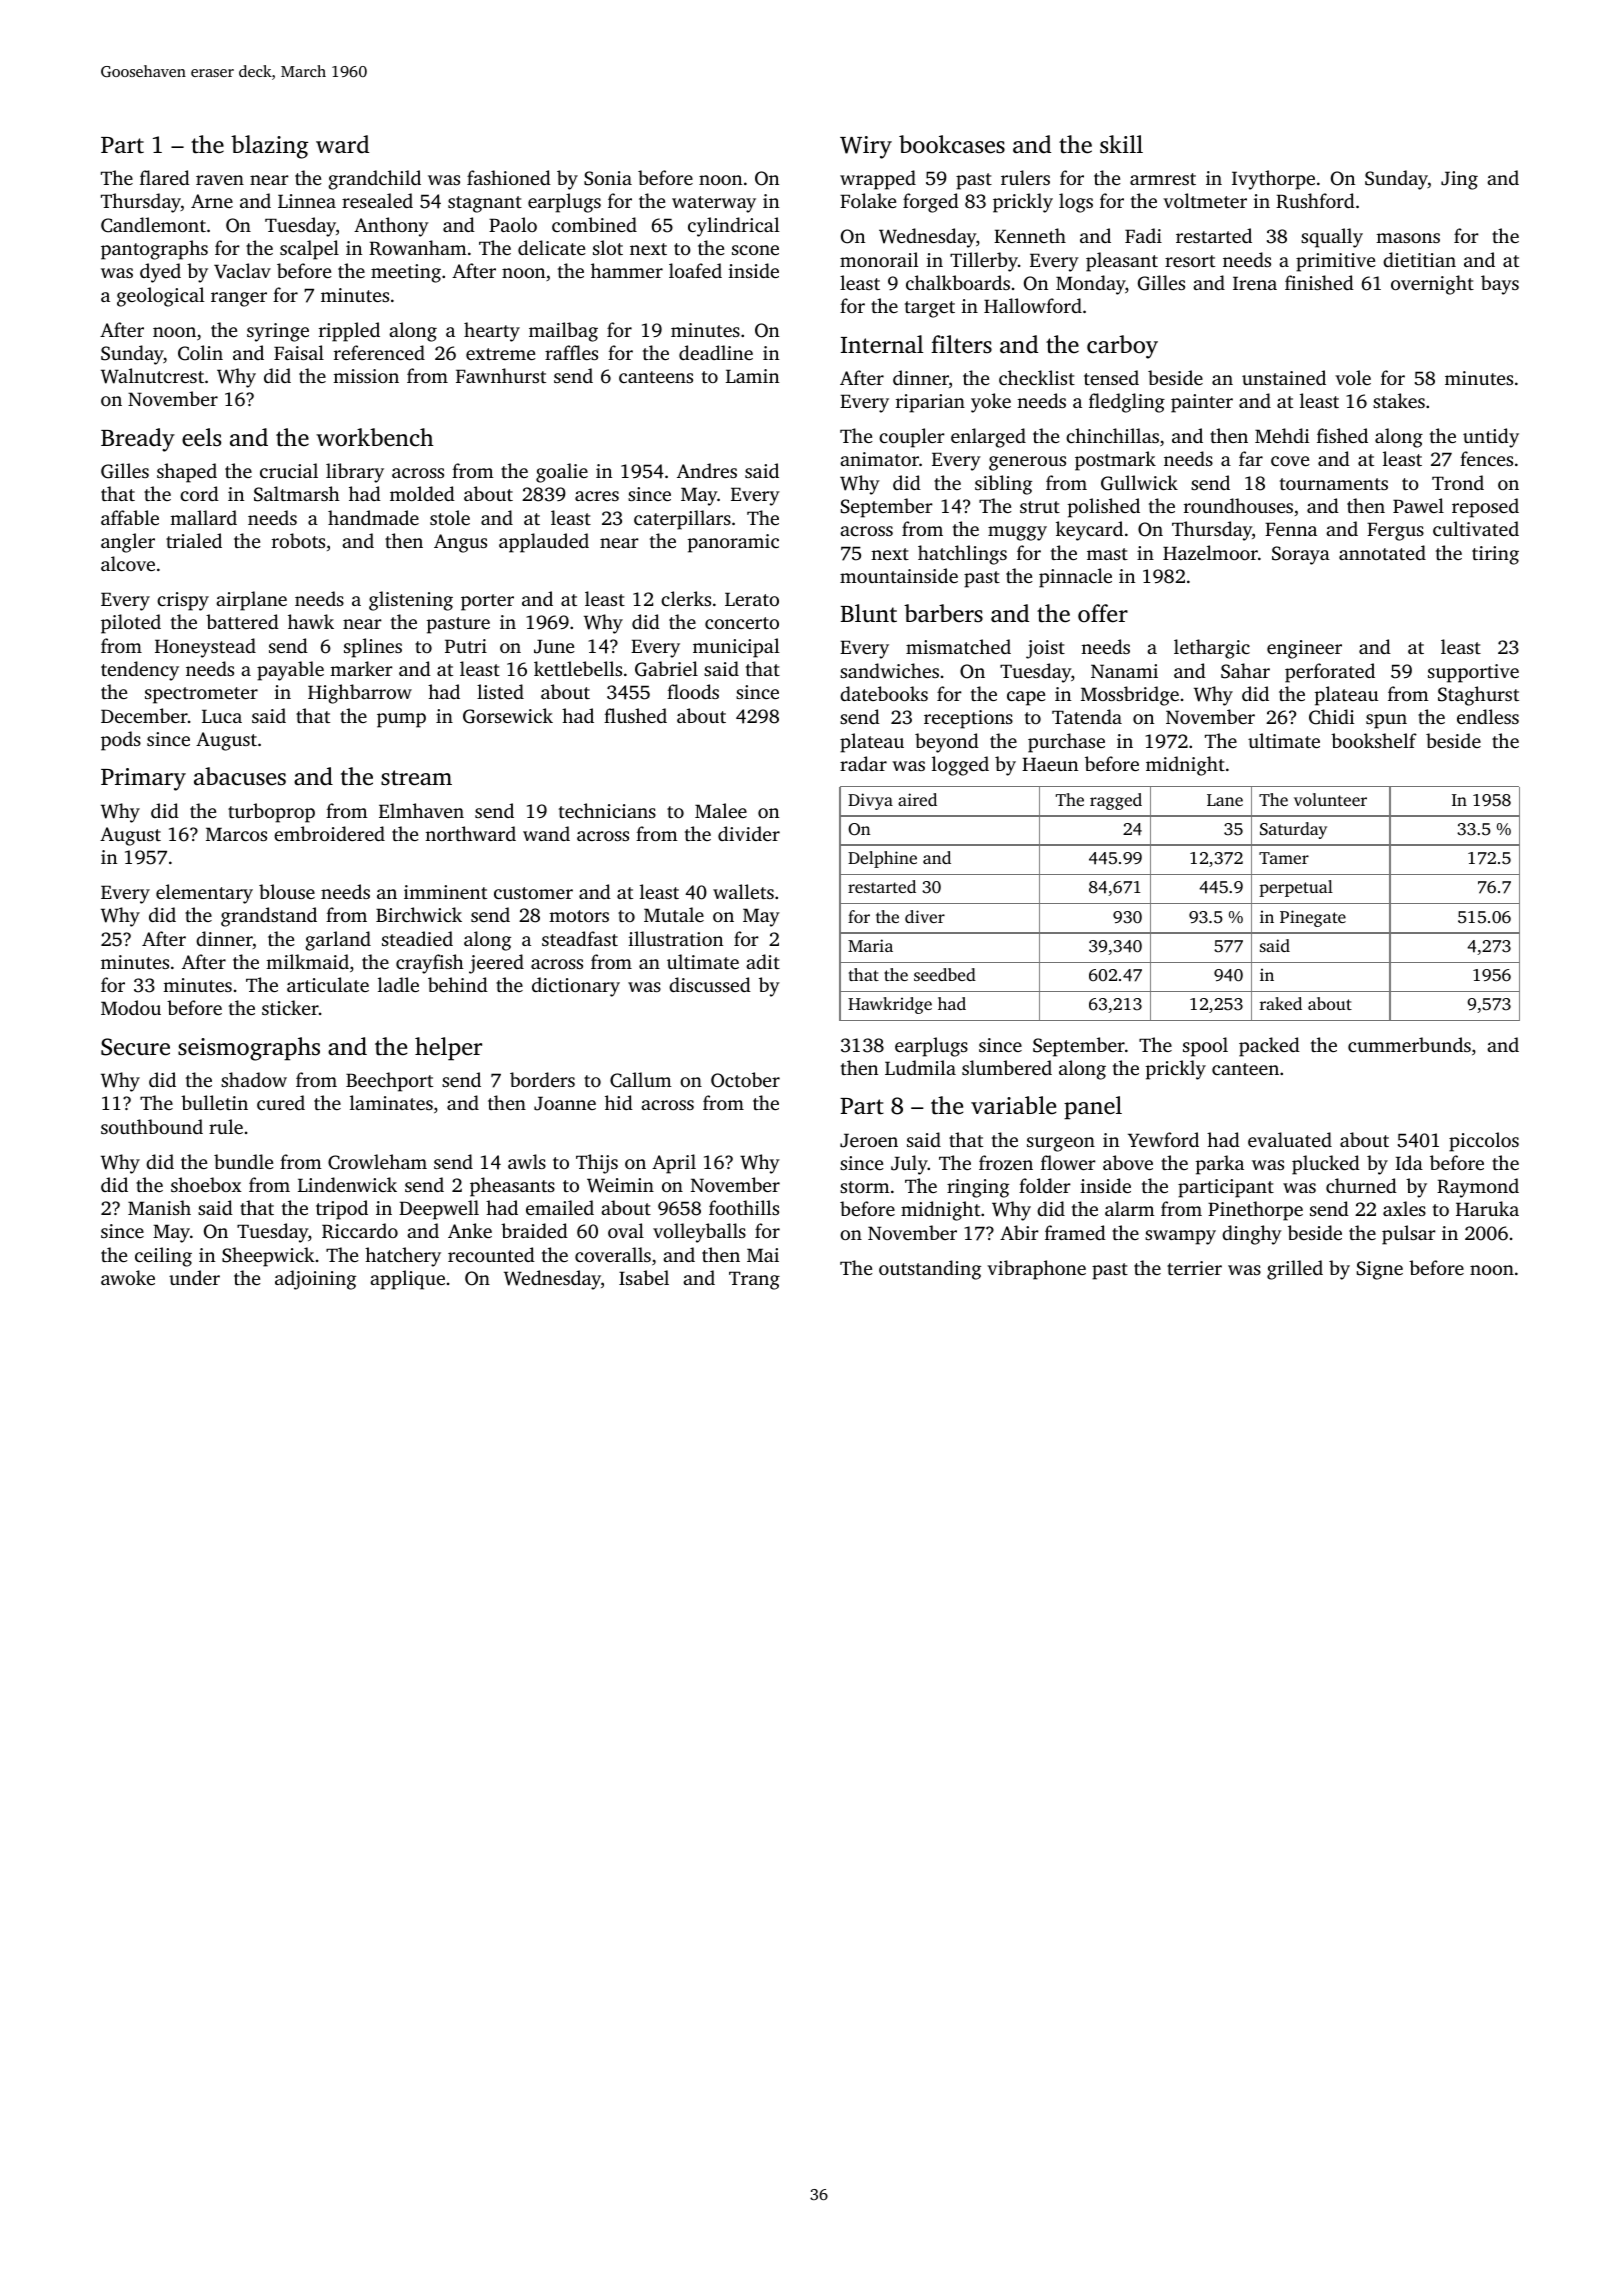 This screenshot has height=2292, width=1620. I want to click on awoke, so click(128, 1277).
